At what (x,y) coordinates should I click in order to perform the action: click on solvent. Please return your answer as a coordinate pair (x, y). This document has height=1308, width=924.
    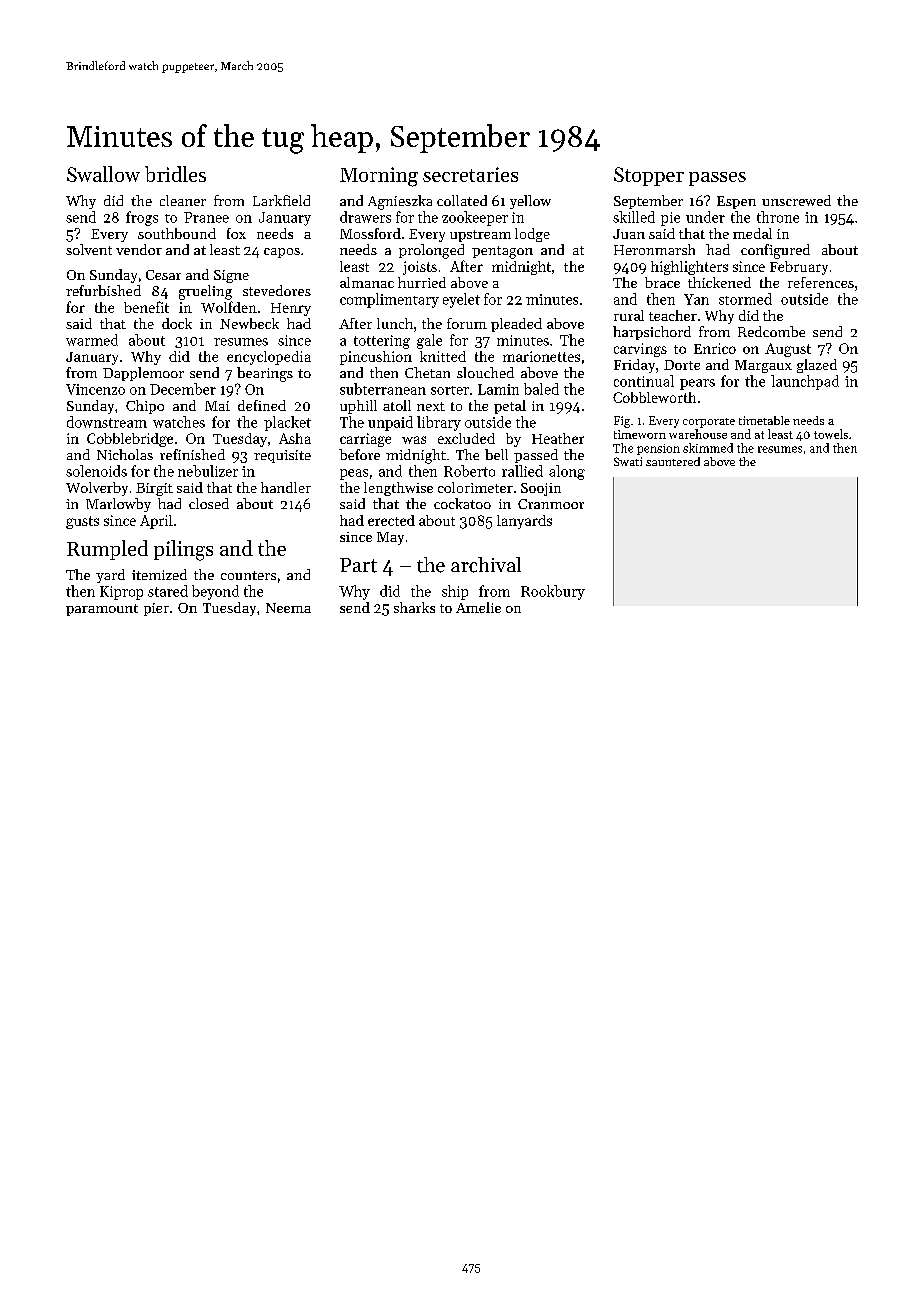
    Looking at the image, I should click on (89, 249).
